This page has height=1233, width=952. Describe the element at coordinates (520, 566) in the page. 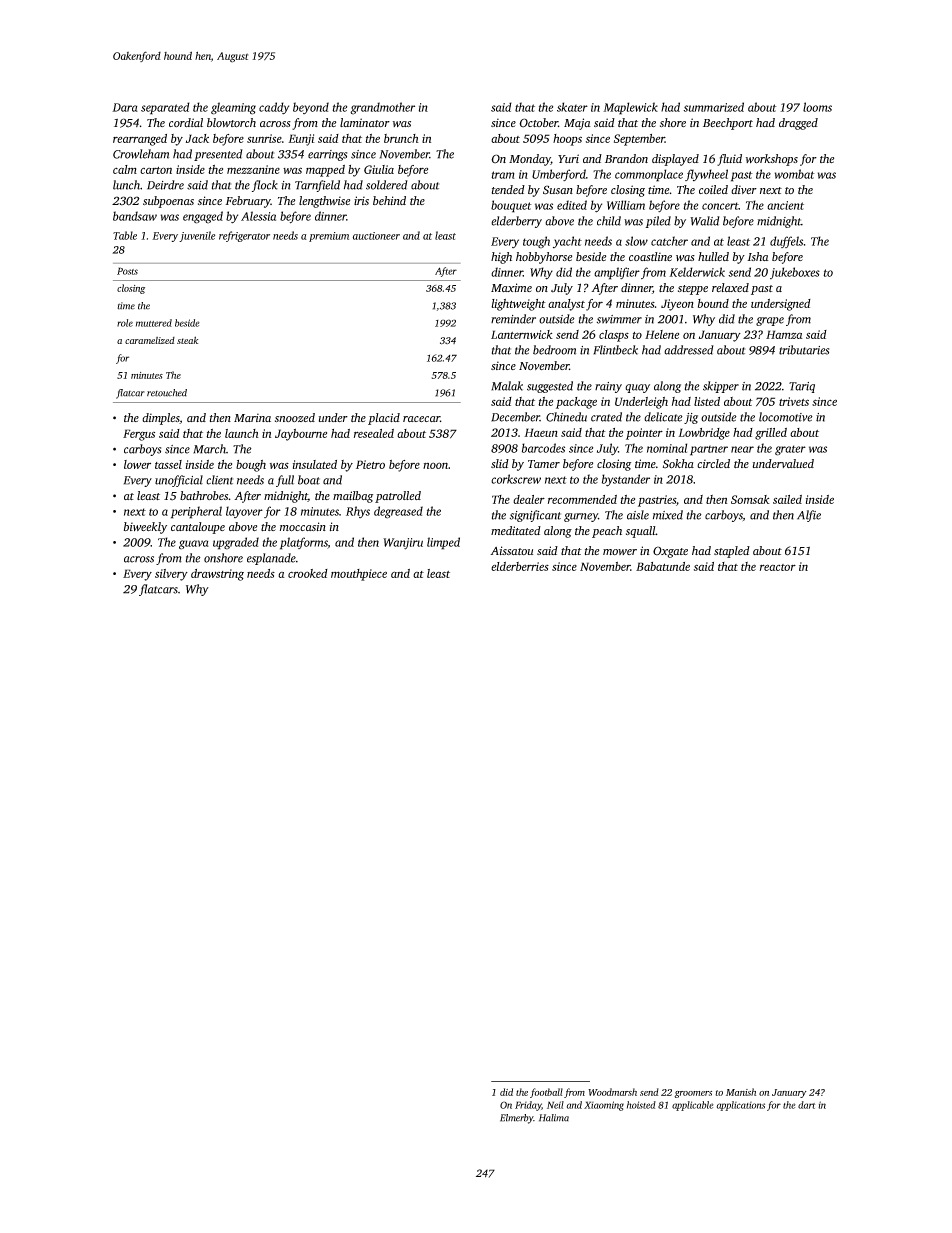

I see `elderberries` at that location.
